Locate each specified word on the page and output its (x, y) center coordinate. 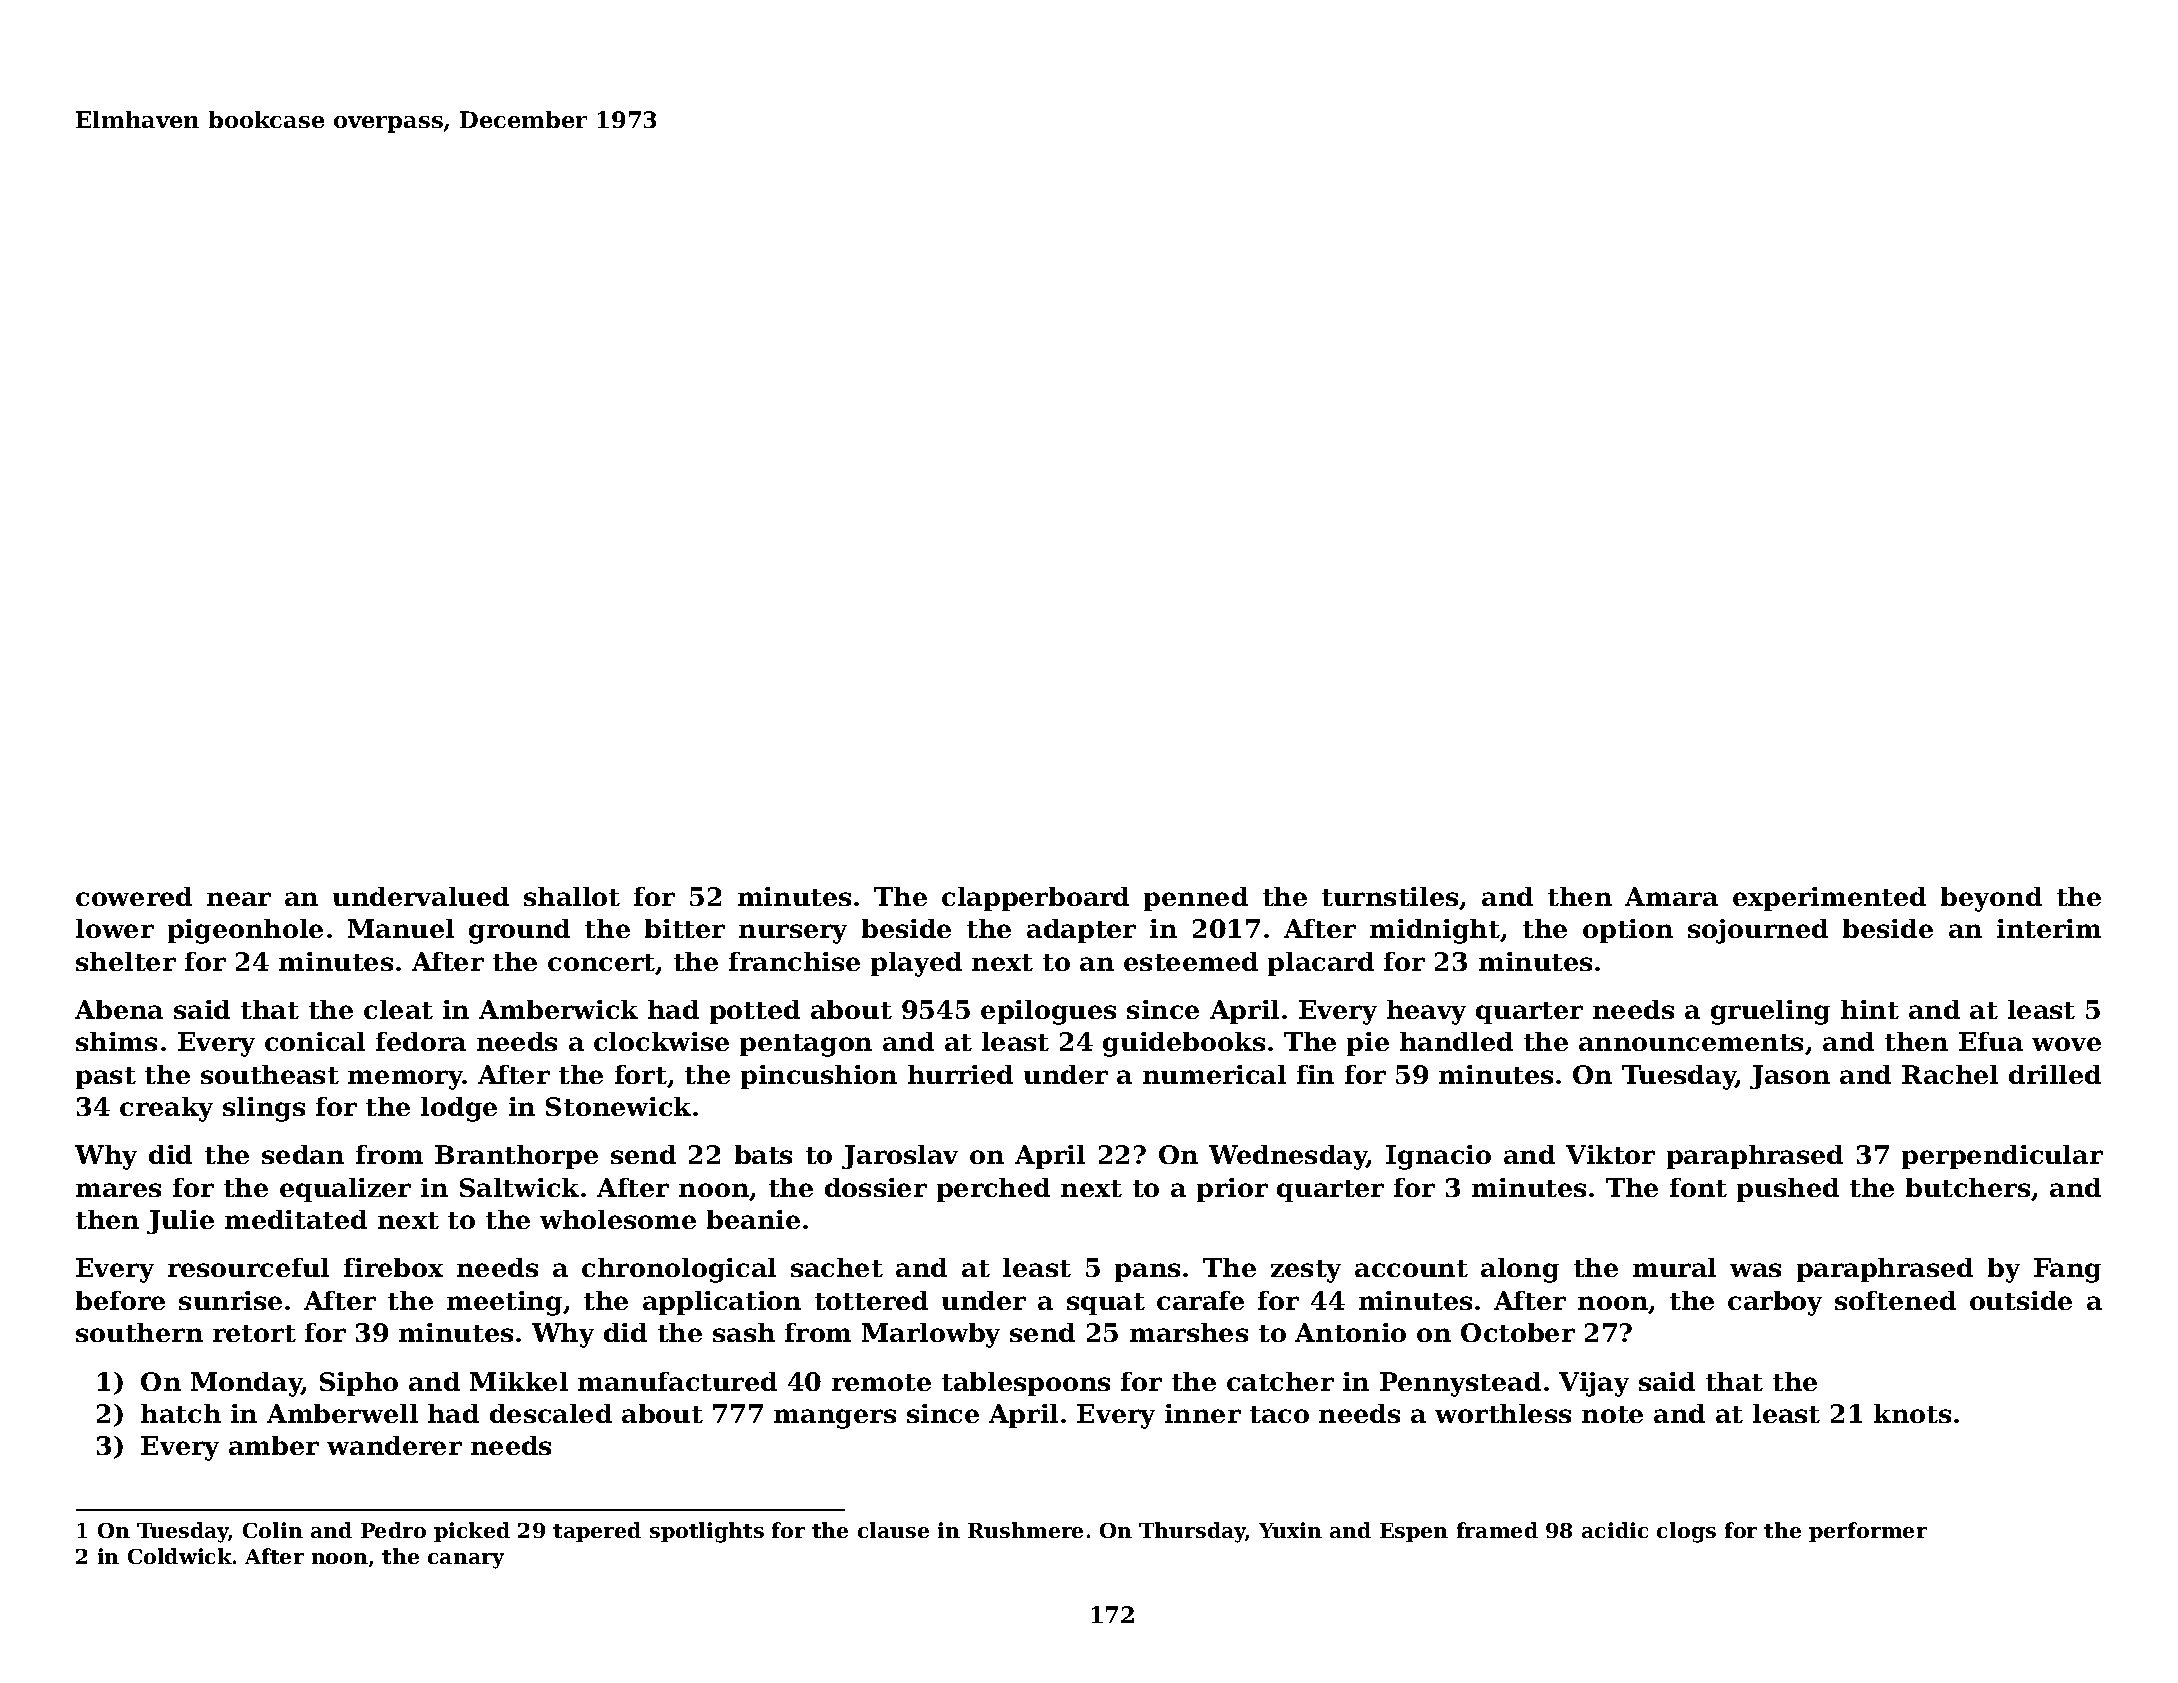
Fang (2067, 1270)
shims (116, 1041)
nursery (793, 934)
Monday (246, 1384)
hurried (960, 1074)
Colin (273, 1530)
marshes (1189, 1332)
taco (1279, 1414)
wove (2066, 1044)
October (1518, 1332)
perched (993, 1190)
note (1612, 1414)
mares (118, 1190)
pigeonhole (245, 931)
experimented (1829, 899)
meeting (504, 1303)
